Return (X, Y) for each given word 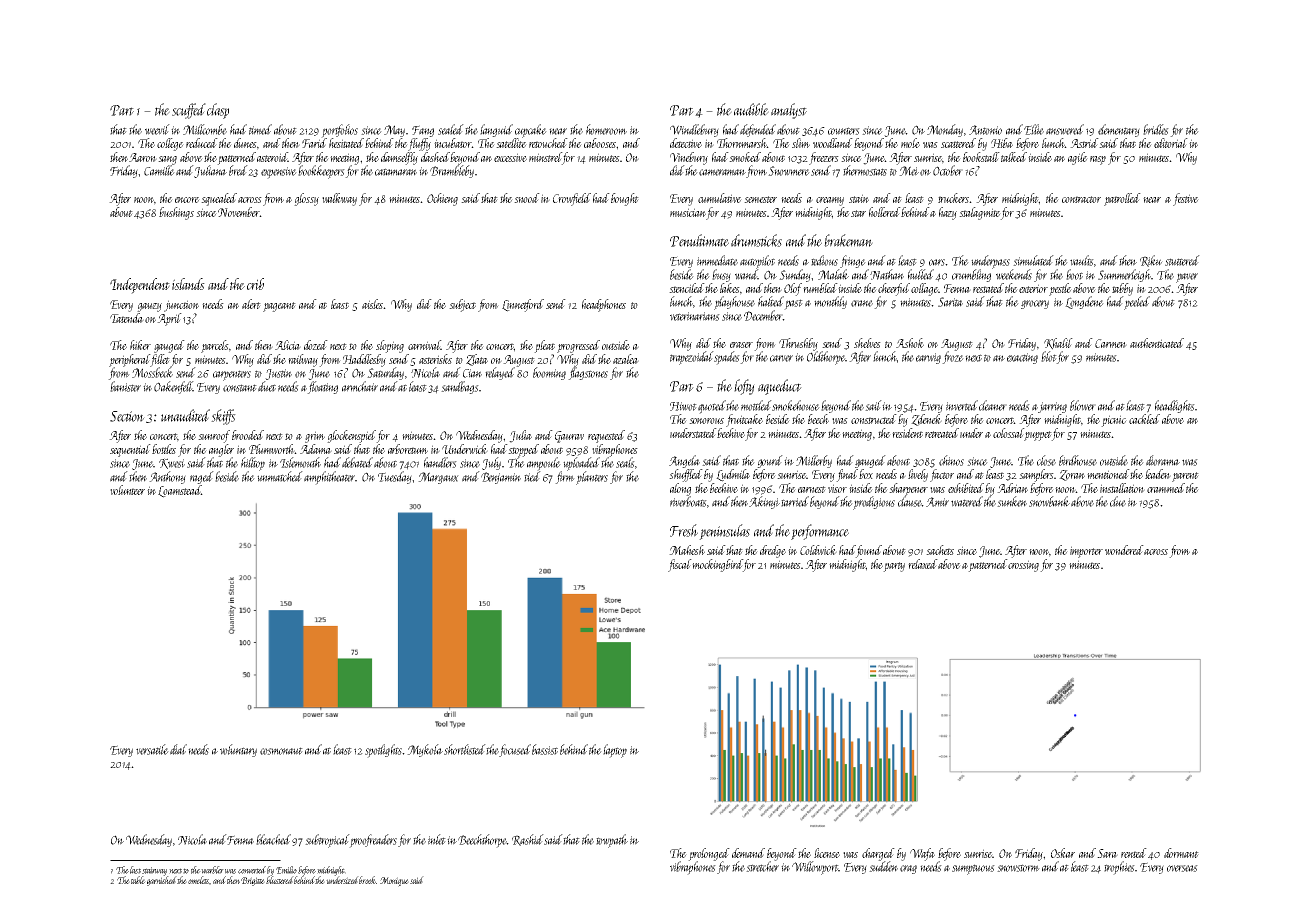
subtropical (327, 841)
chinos (951, 460)
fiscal (680, 565)
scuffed (189, 111)
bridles (1156, 129)
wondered (1124, 550)
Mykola (425, 750)
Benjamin (501, 478)
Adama (316, 449)
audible (751, 109)
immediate (717, 260)
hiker (140, 345)
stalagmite (980, 213)
